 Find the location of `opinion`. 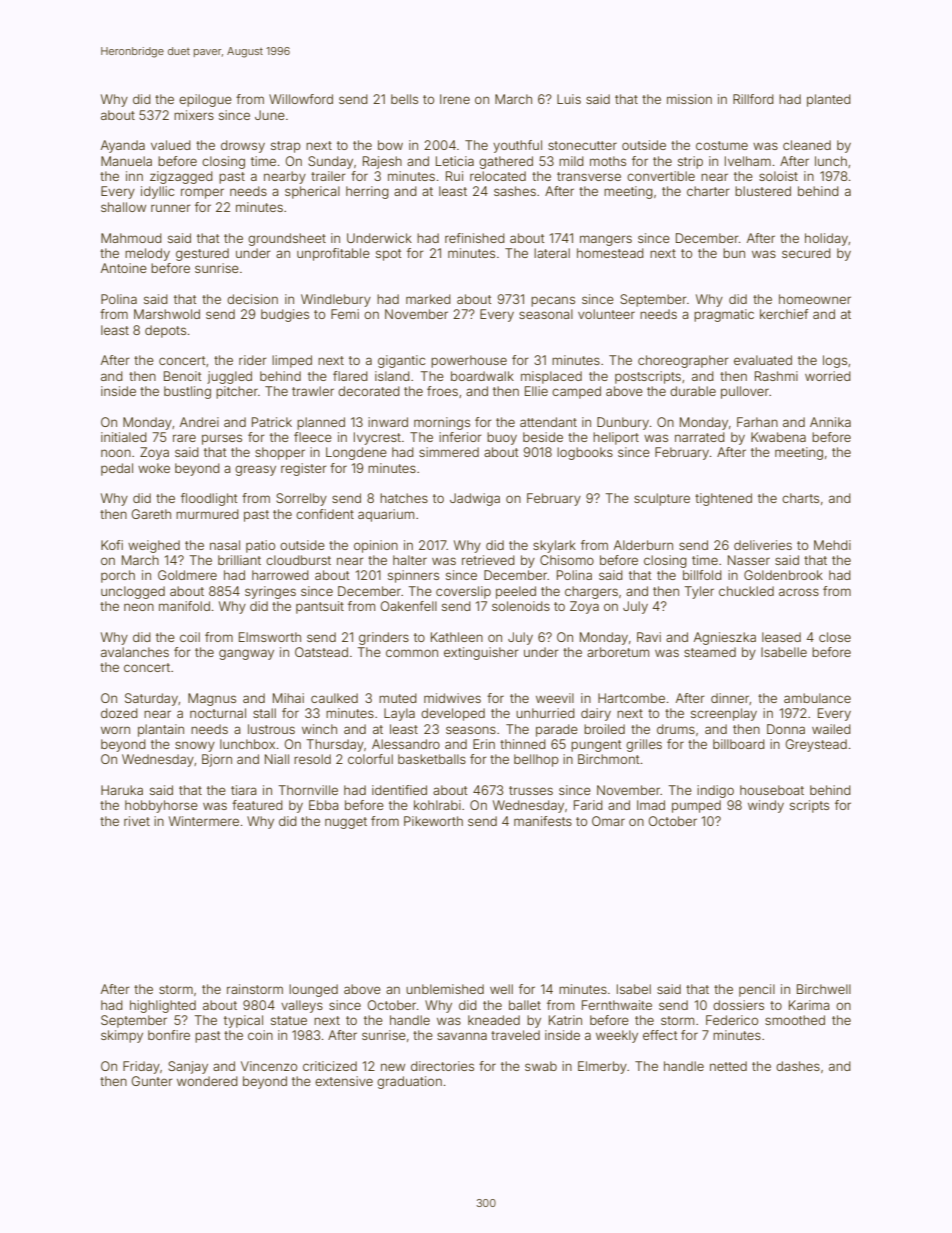

opinion is located at coordinates (376, 546).
